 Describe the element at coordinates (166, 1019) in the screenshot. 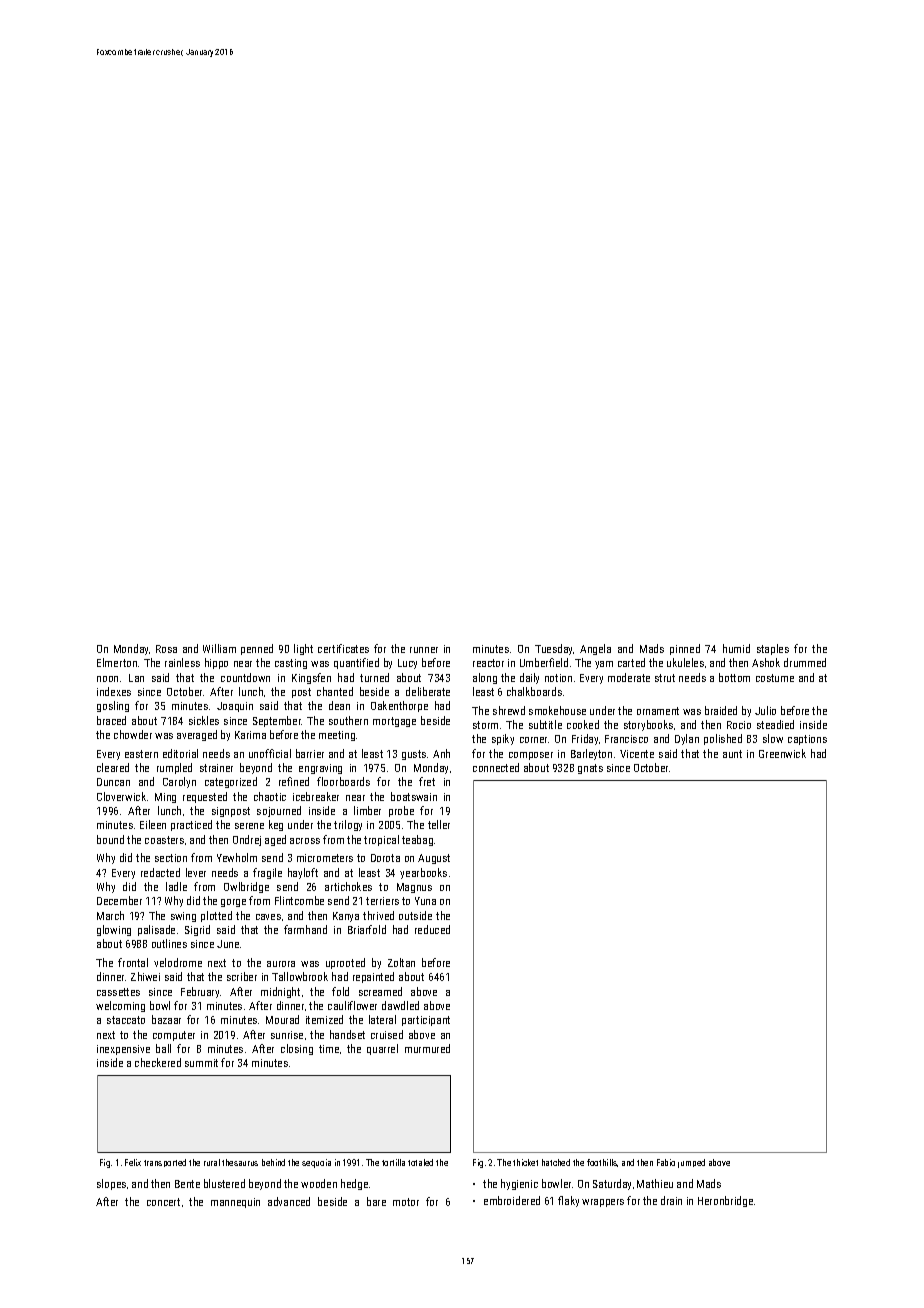

I see `bazaar` at that location.
